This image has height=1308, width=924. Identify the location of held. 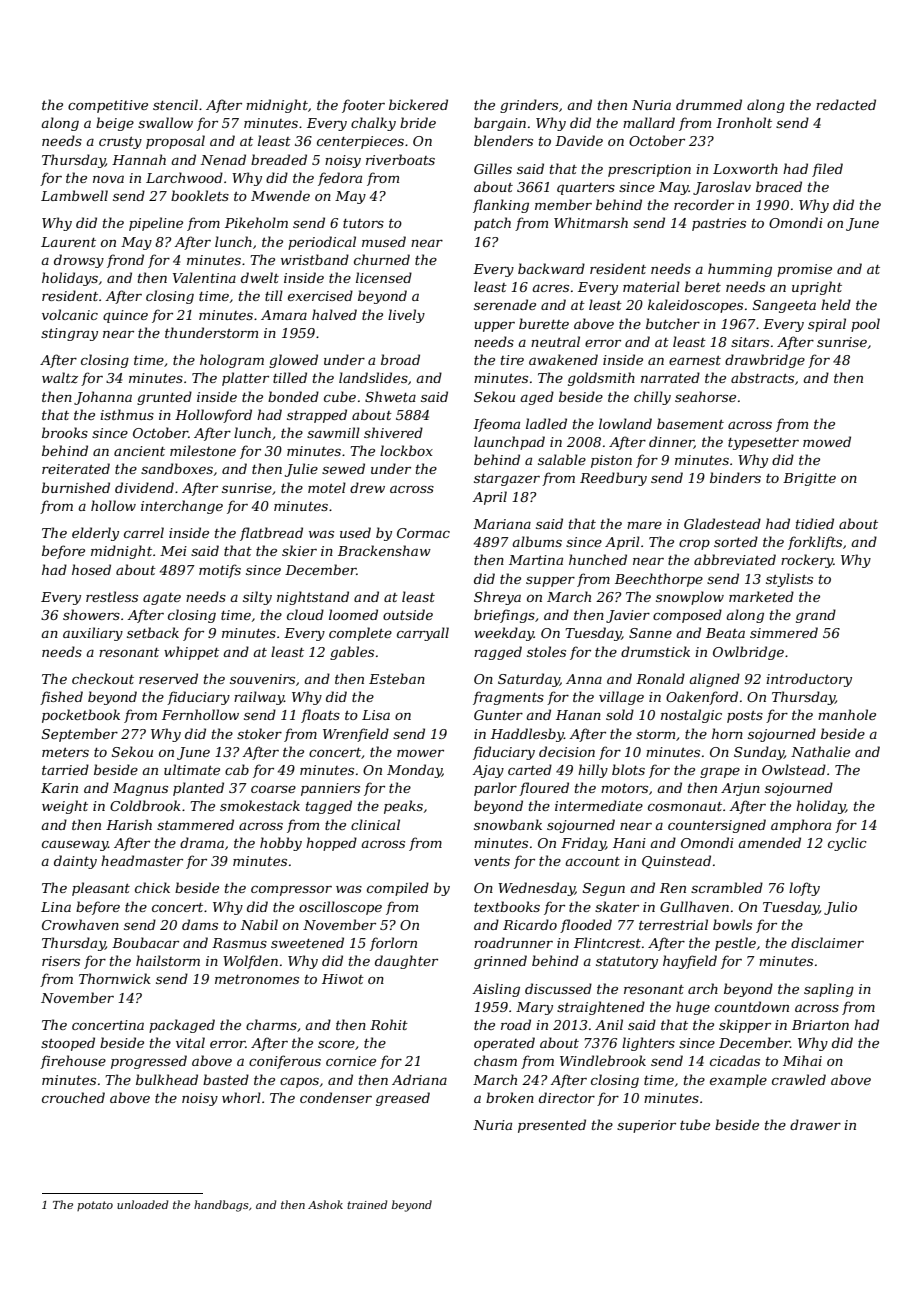
(836, 304).
